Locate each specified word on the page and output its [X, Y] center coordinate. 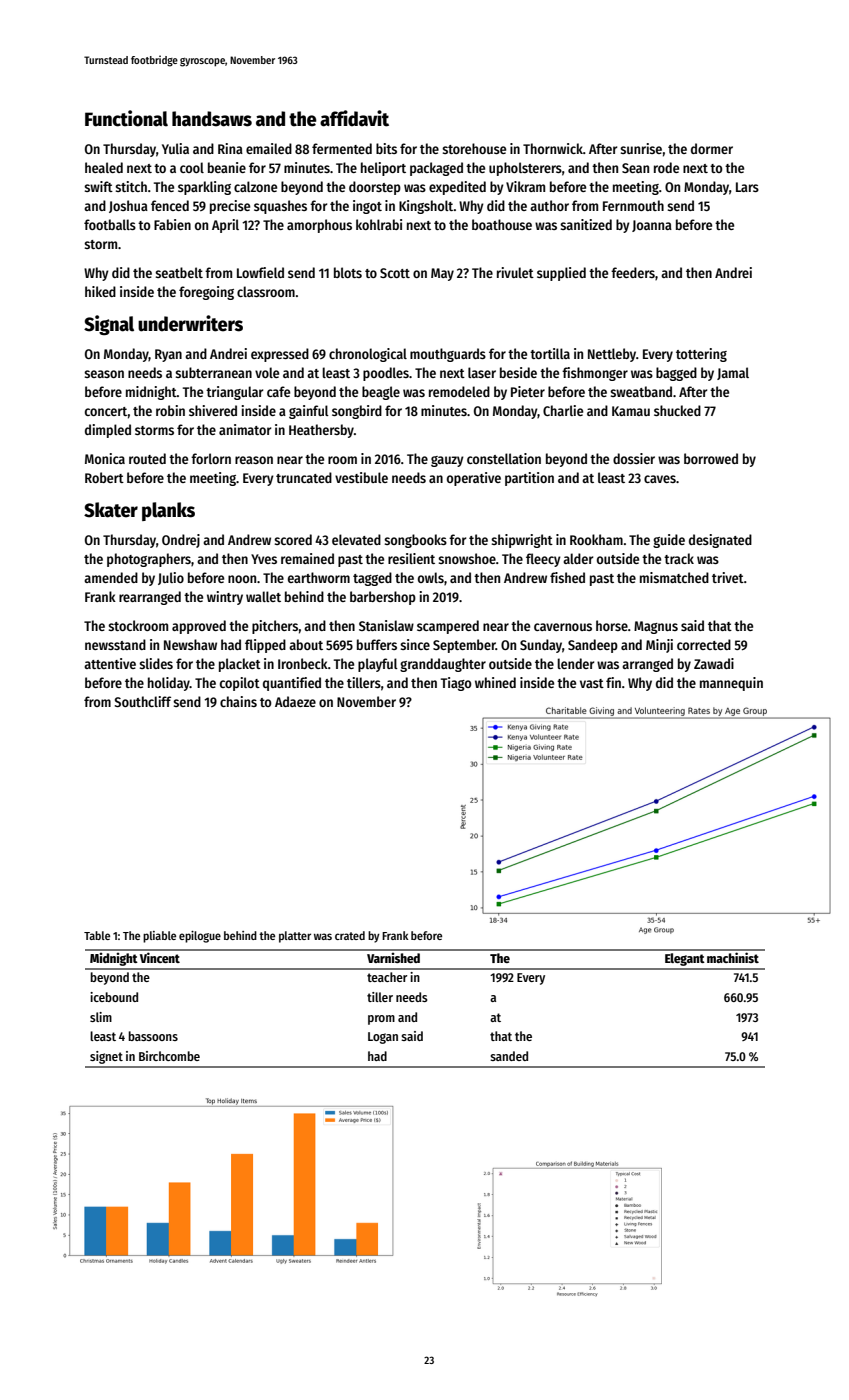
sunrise [641, 148]
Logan [383, 1038]
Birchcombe [169, 1056]
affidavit [354, 118]
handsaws [212, 119]
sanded [509, 1056]
